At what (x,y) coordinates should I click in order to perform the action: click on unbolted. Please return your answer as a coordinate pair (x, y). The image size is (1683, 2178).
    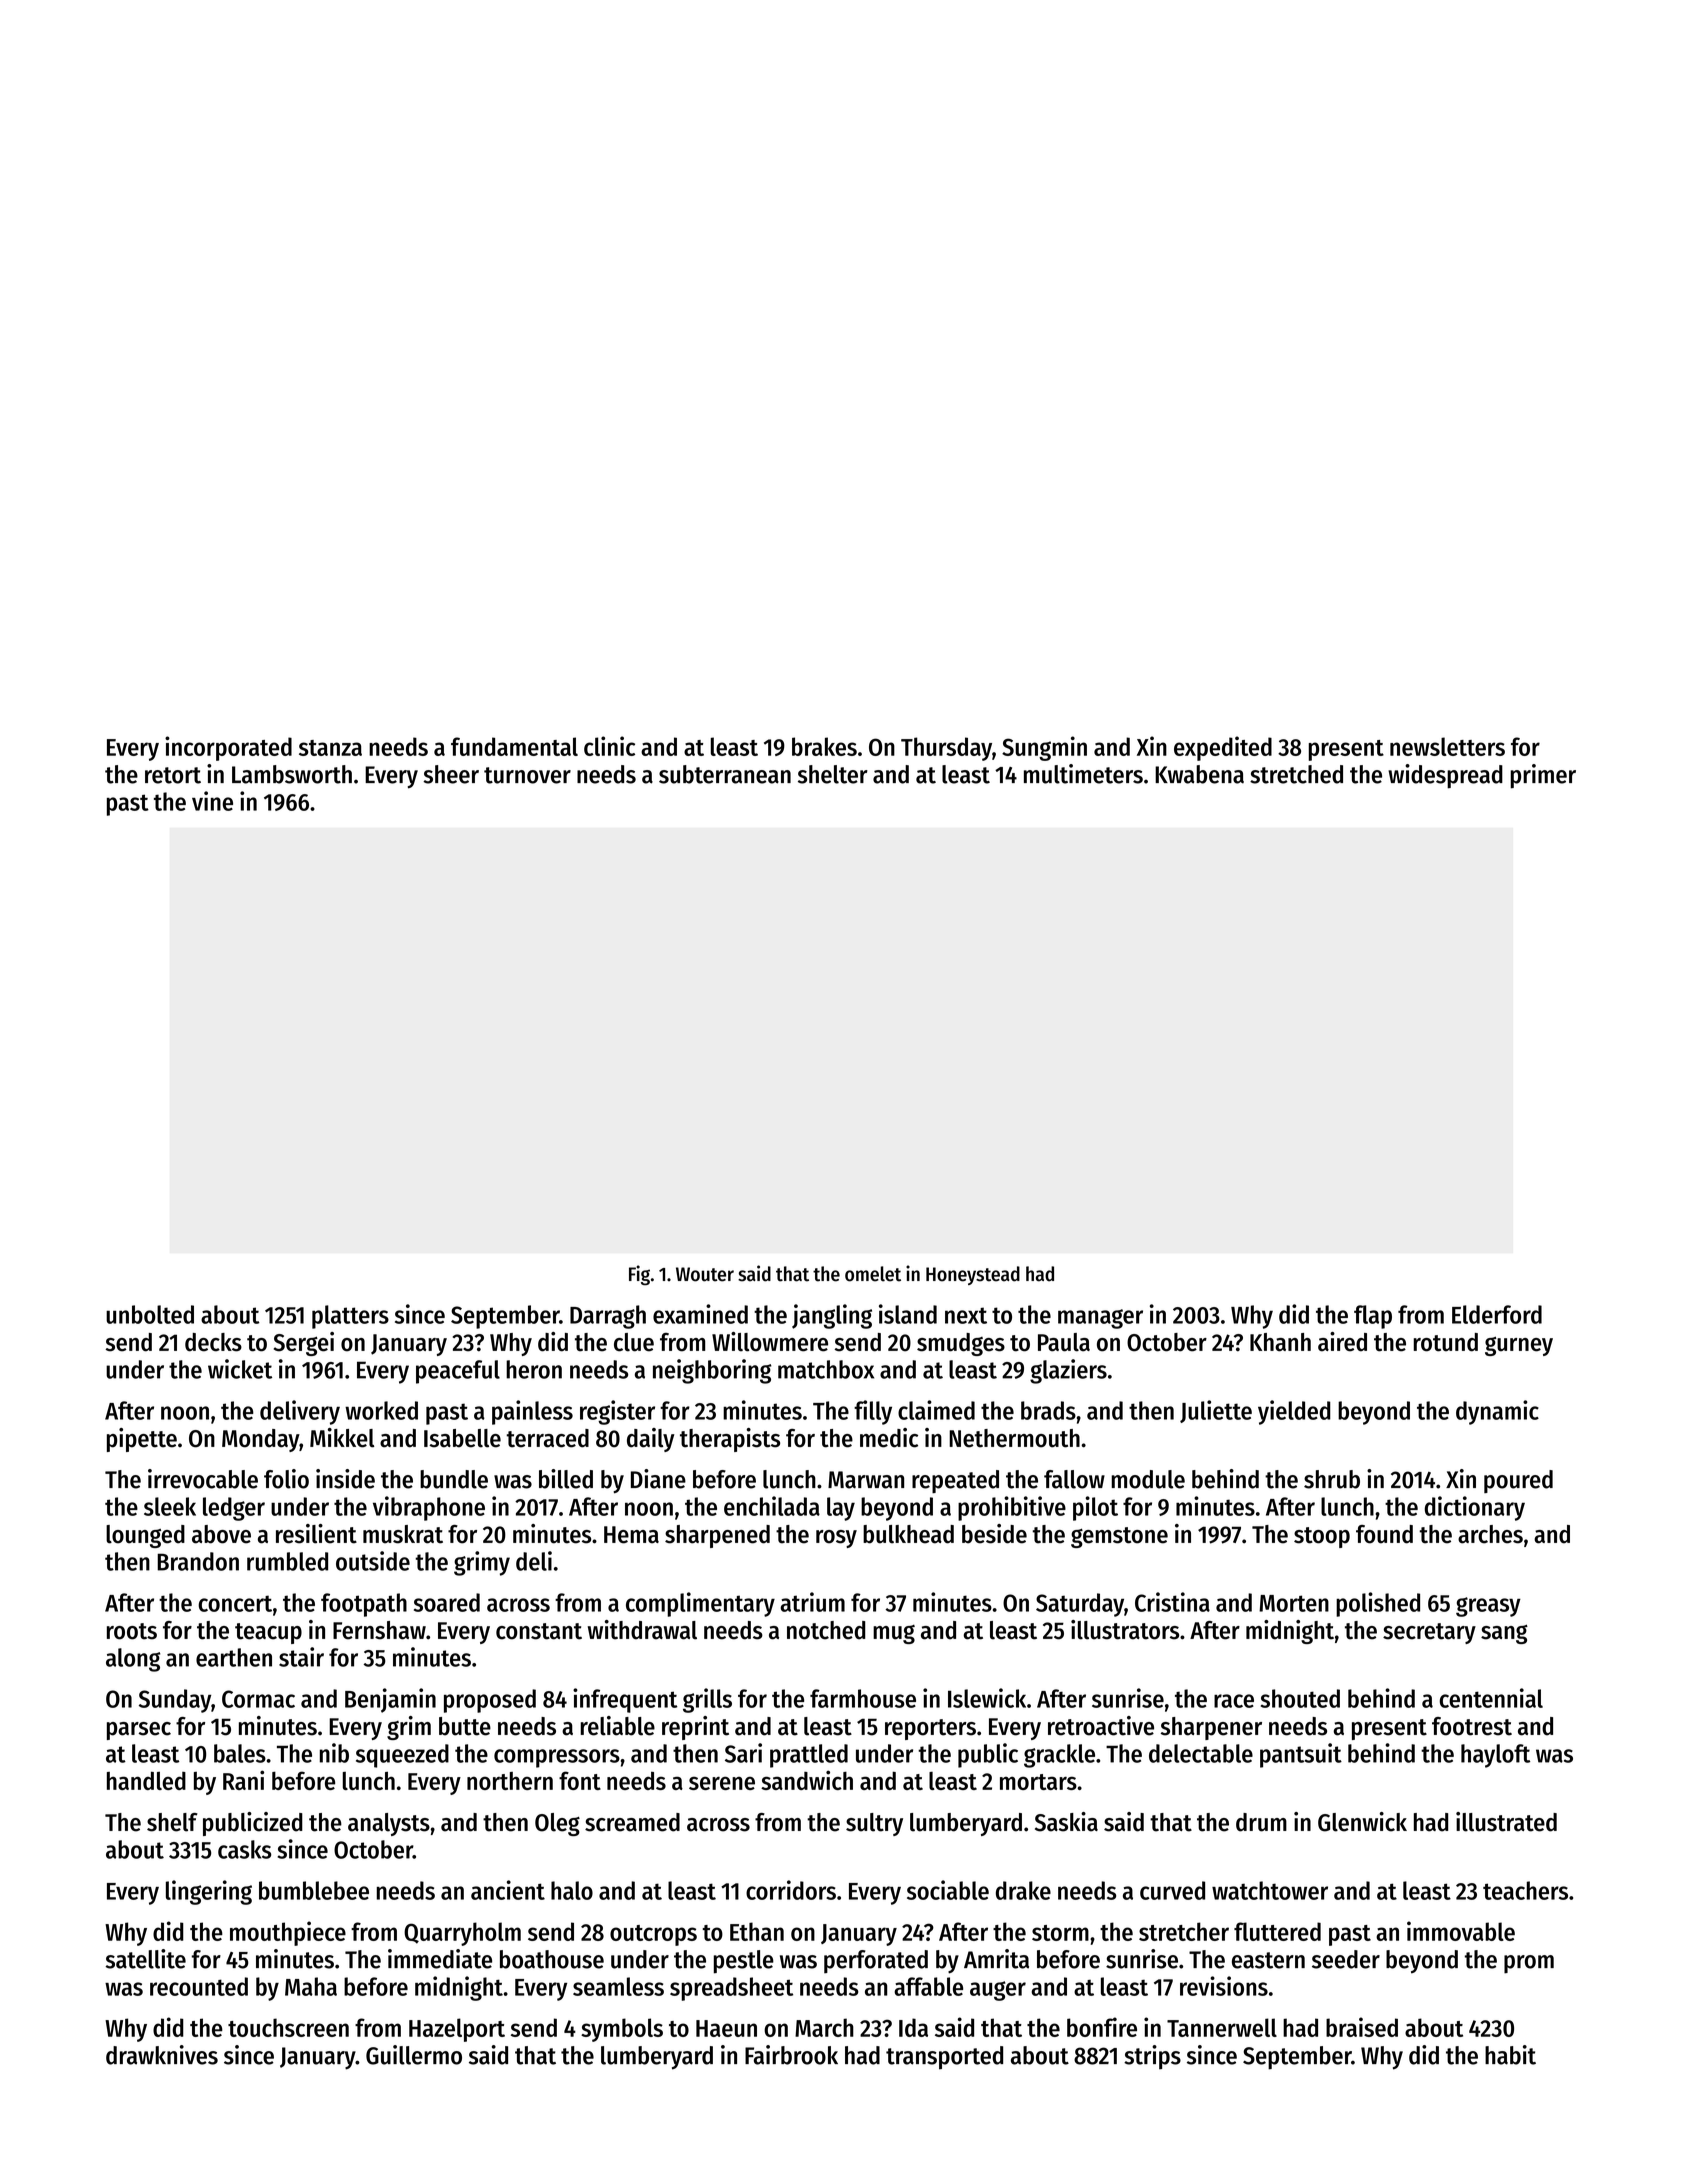
    Looking at the image, I should click on (150, 1314).
